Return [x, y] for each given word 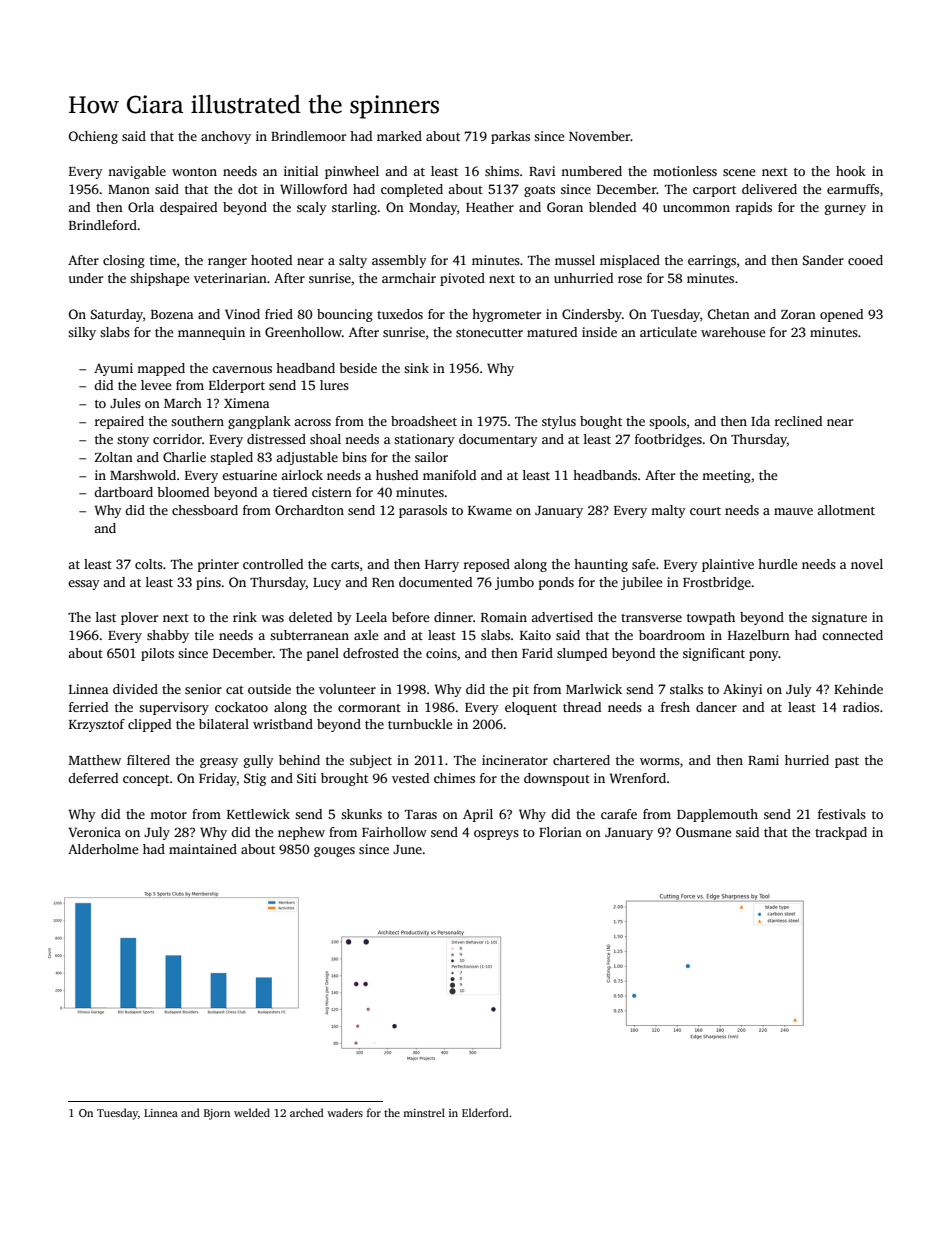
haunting [601, 565]
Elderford [485, 1112]
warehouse [733, 332]
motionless [685, 171]
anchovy [226, 137]
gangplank [259, 422]
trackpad [841, 833]
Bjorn [217, 1114]
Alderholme [103, 849]
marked [399, 136]
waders [345, 1112]
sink [416, 368]
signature [839, 618]
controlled [273, 564]
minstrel [424, 1112]
